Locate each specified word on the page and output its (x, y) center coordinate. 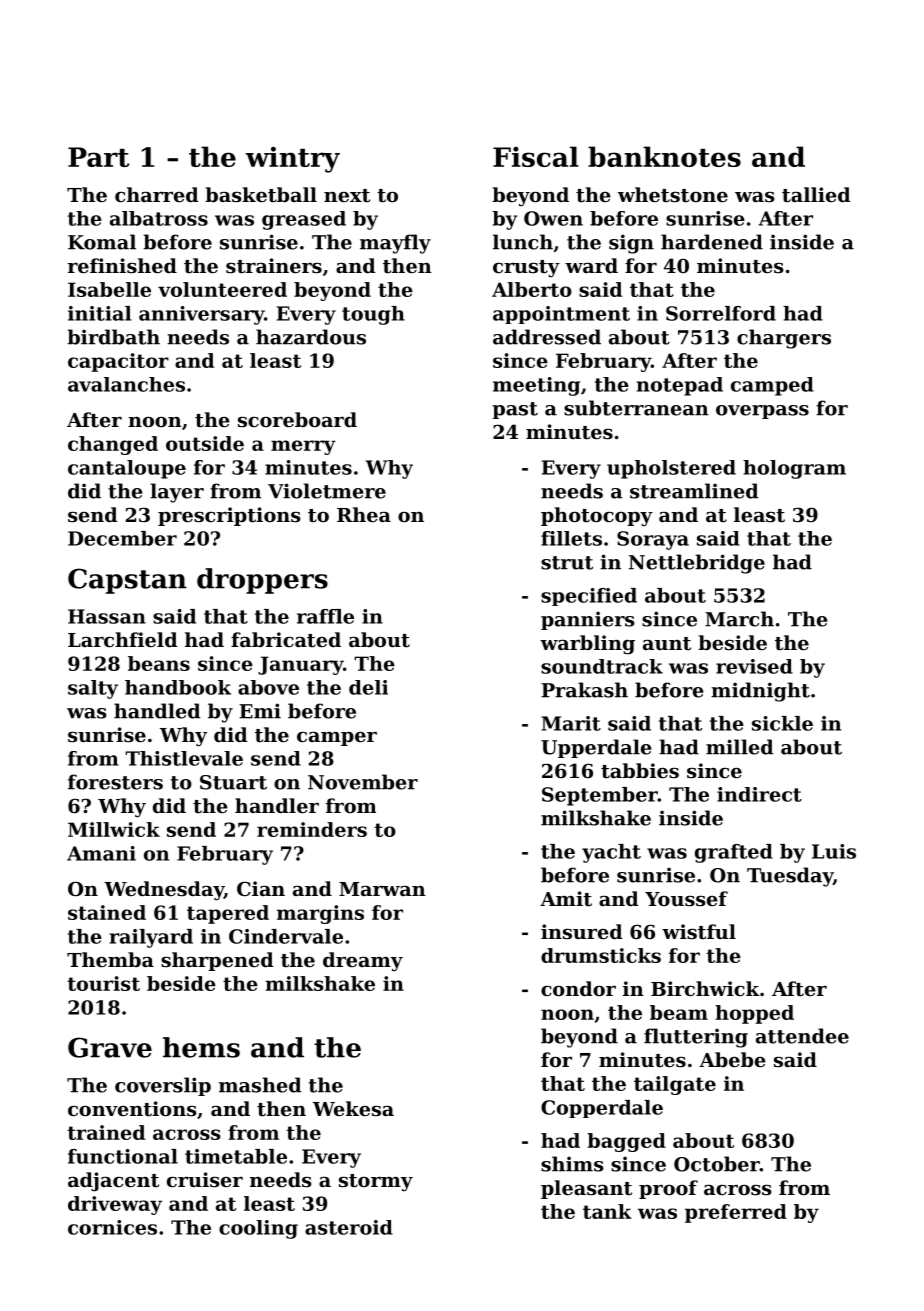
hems (201, 1047)
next (347, 195)
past (515, 410)
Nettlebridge (697, 564)
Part (98, 157)
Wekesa (353, 1108)
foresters (115, 782)
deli (368, 687)
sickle (782, 723)
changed (113, 445)
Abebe (732, 1059)
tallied (816, 195)
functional (123, 1156)
